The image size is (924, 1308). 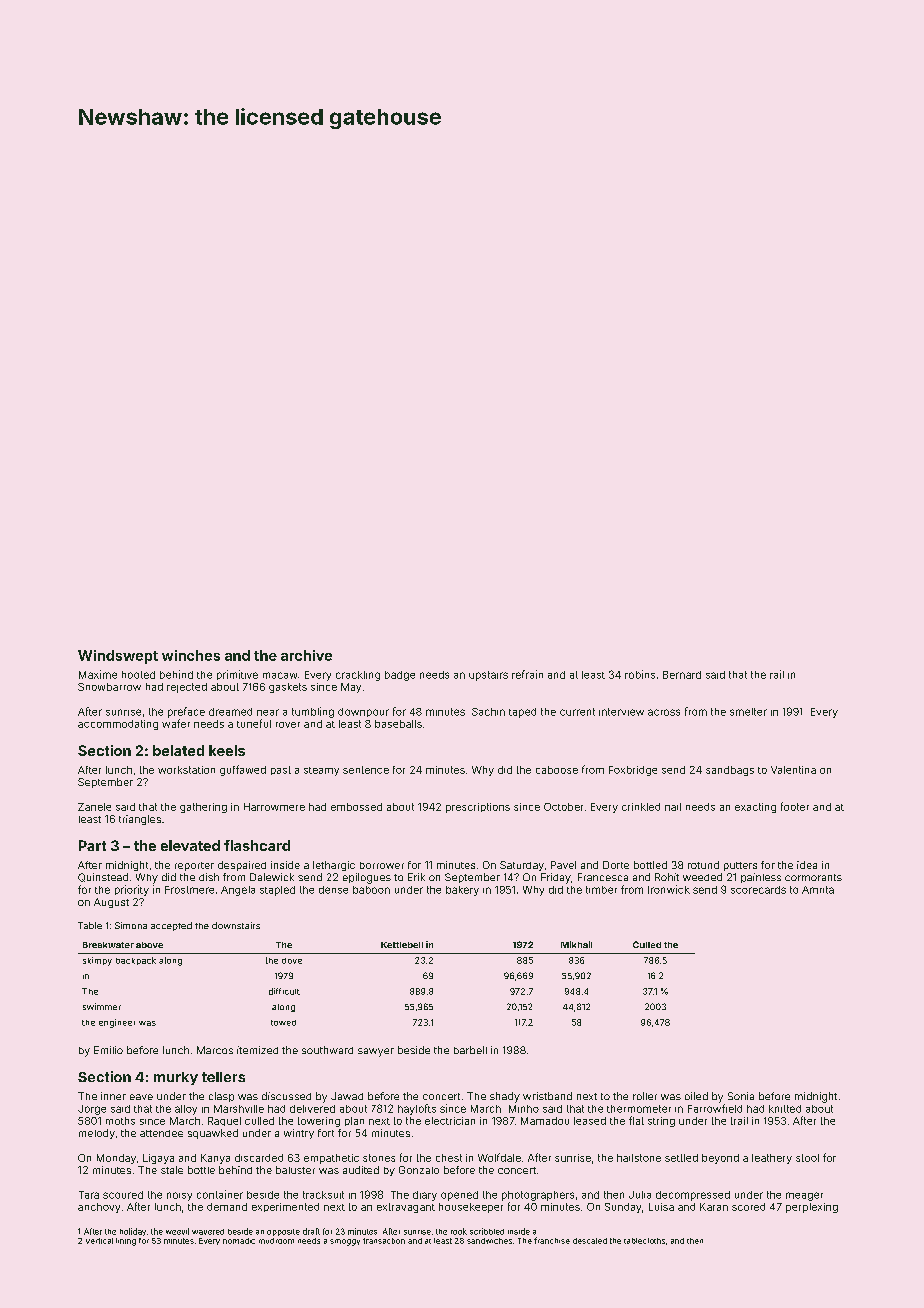 What do you see at coordinates (478, 808) in the page?
I see `prescriptions` at bounding box center [478, 808].
